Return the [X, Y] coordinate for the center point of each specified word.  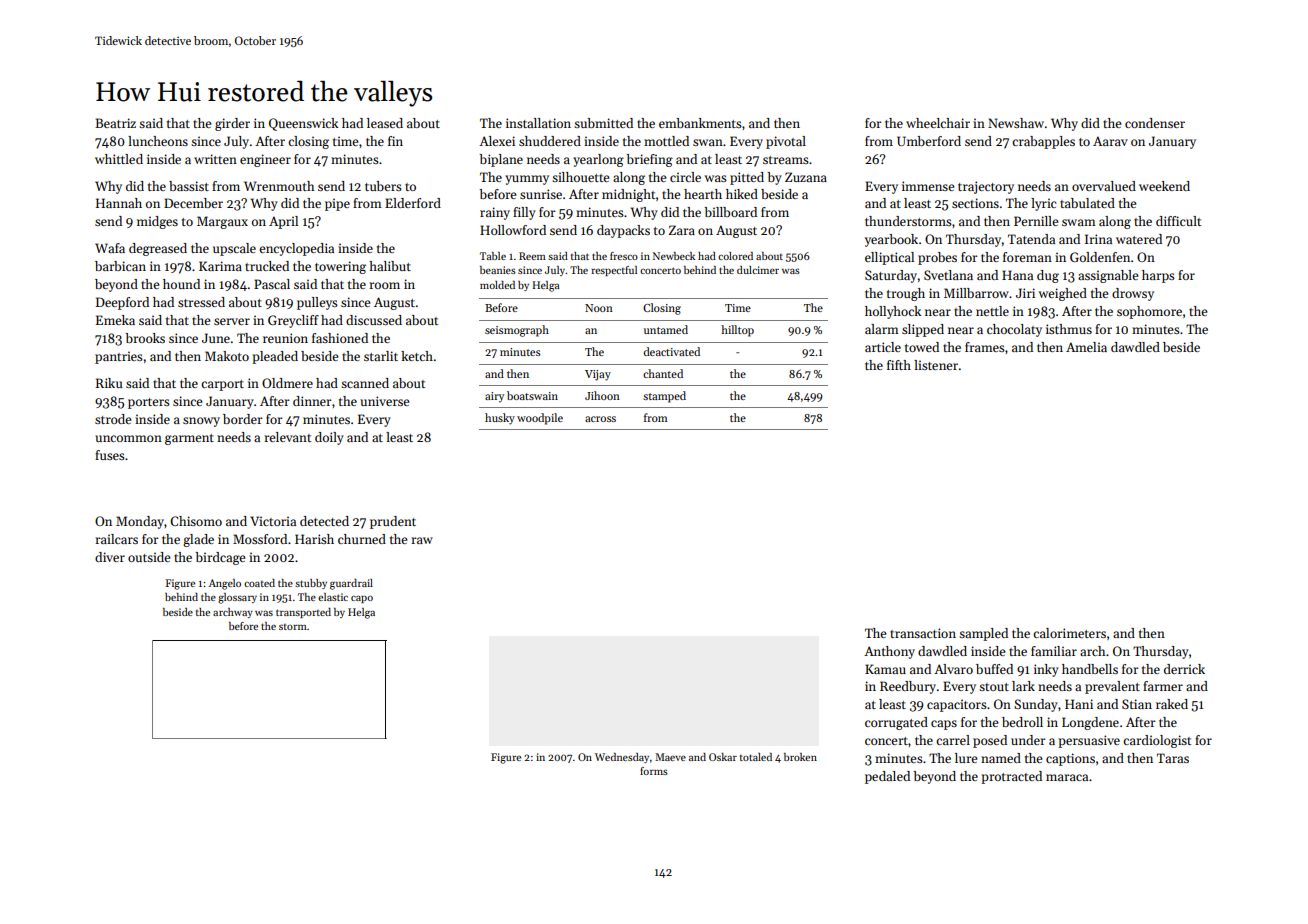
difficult [1178, 221]
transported [303, 613]
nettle [992, 311]
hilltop [737, 331]
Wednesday [622, 758]
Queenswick [303, 124]
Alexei [497, 141]
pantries [119, 357]
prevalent [1112, 687]
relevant [287, 437]
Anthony [889, 652]
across [600, 419]
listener [936, 365]
